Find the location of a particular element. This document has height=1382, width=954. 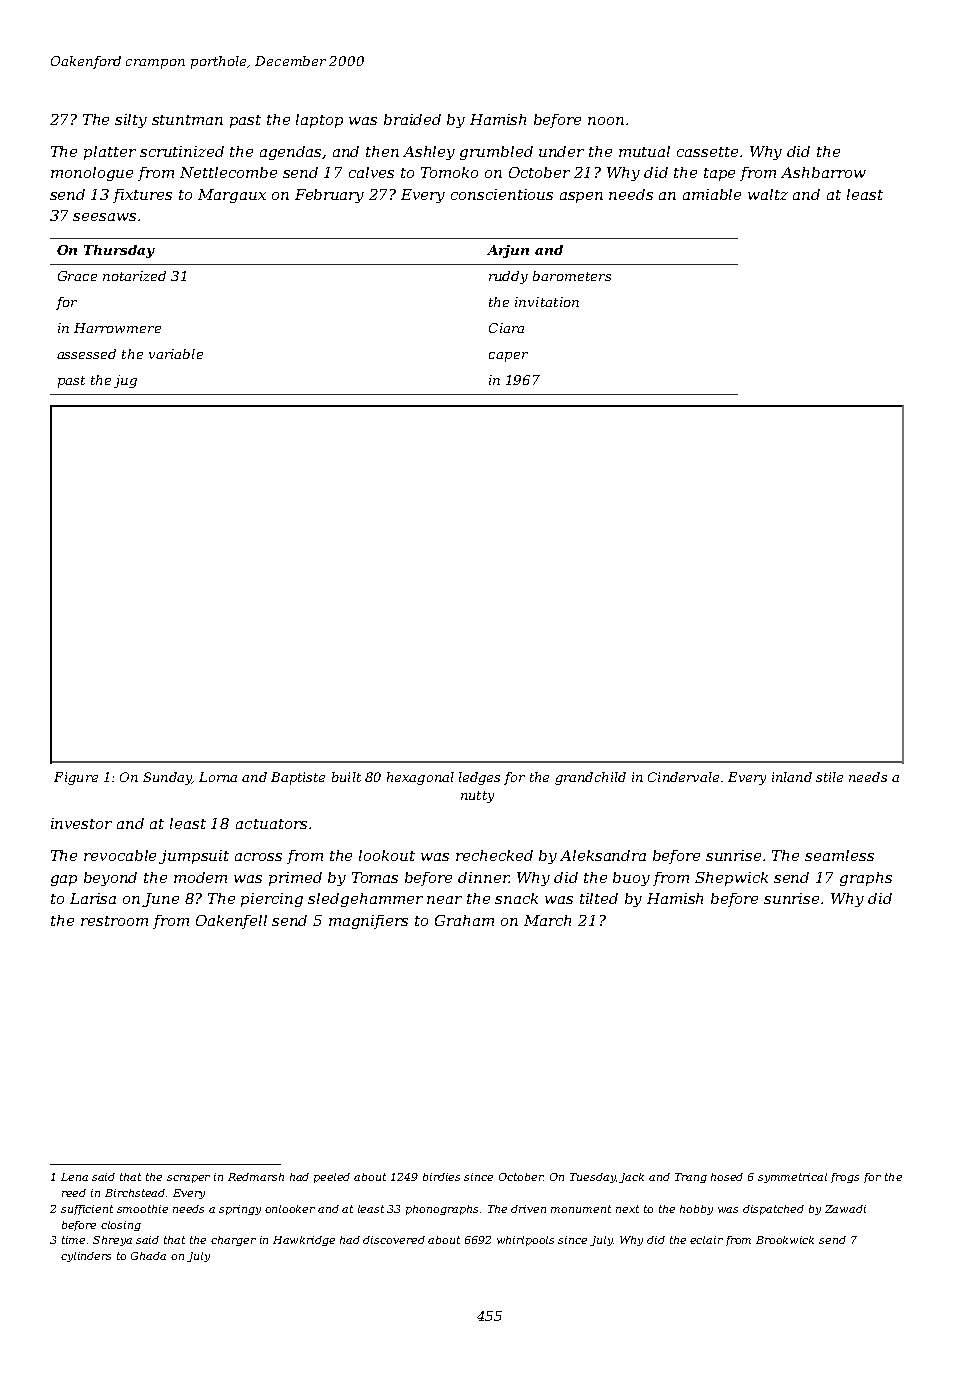

scraper is located at coordinates (188, 1179).
